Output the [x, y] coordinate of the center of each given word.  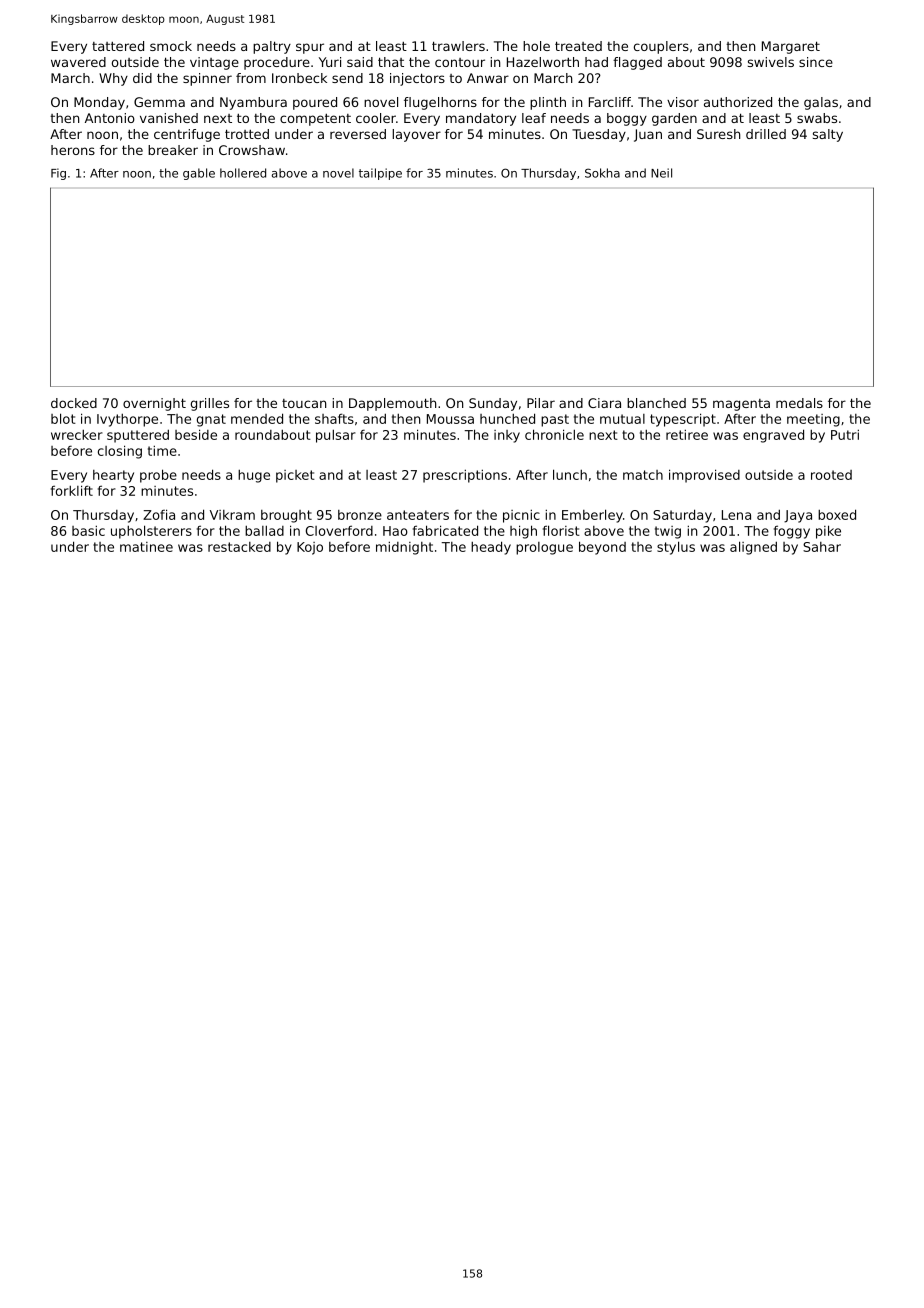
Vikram [232, 515]
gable [199, 174]
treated [578, 46]
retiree [687, 434]
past [555, 420]
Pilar [541, 403]
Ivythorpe [127, 420]
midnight [404, 548]
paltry [272, 47]
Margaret [791, 47]
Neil [661, 173]
